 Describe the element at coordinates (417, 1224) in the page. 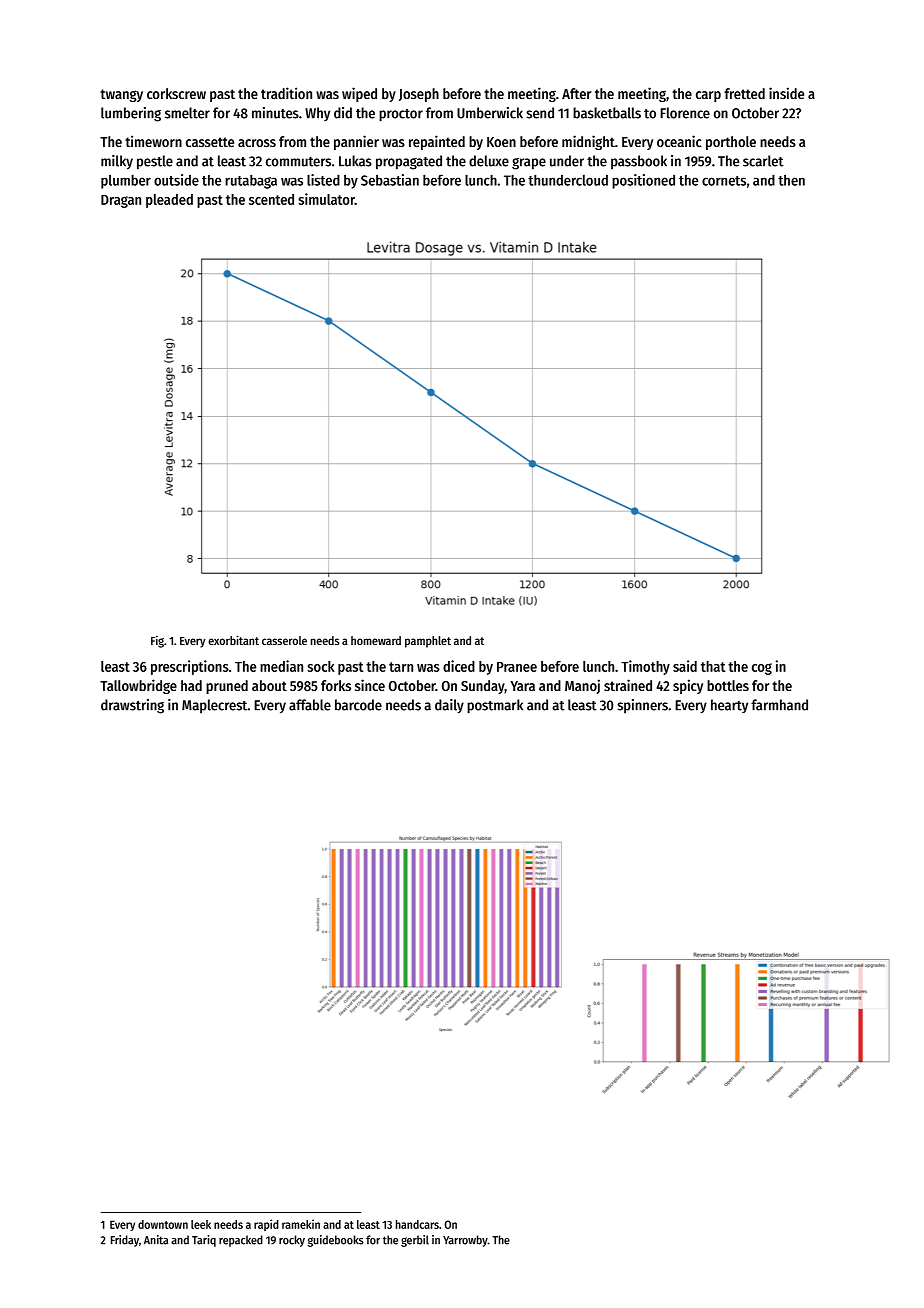

I see `handcars` at that location.
